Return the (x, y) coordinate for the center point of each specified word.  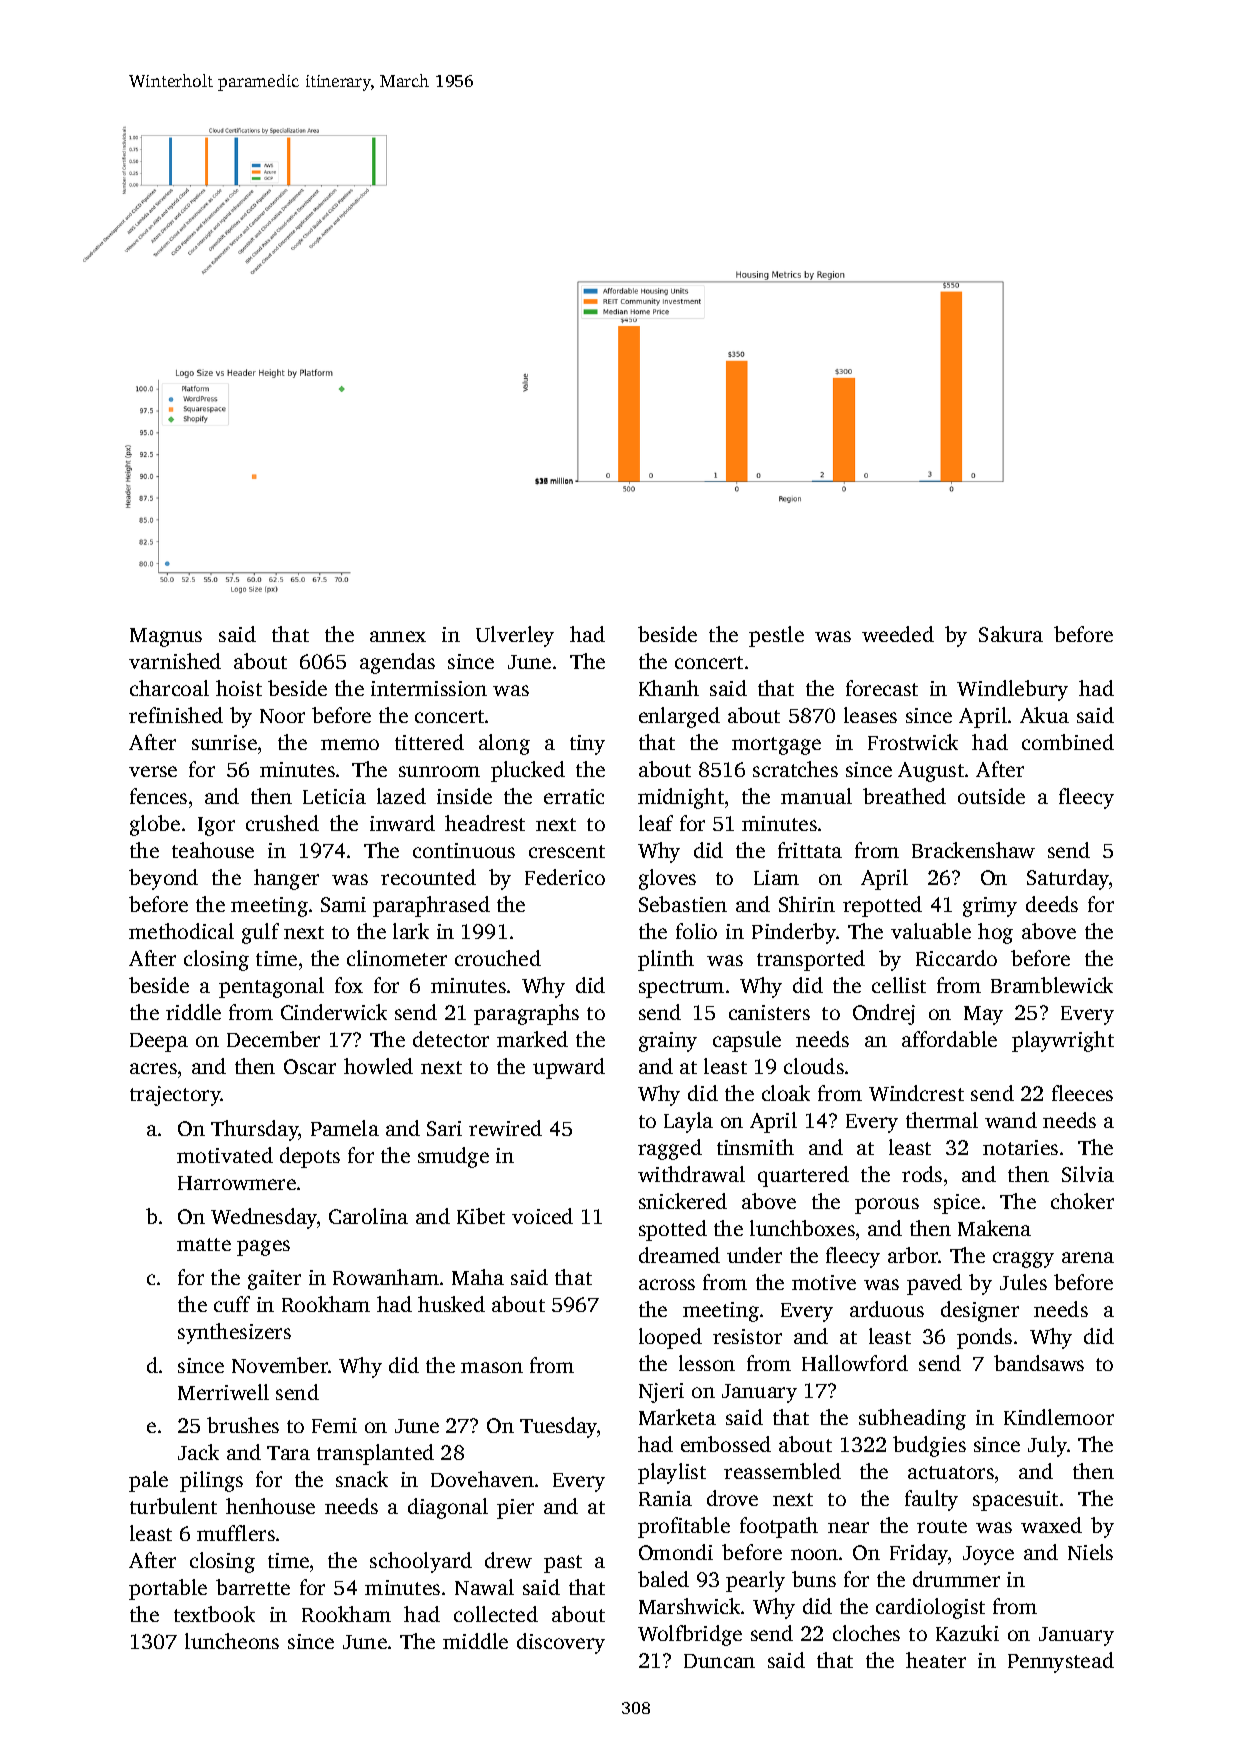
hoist (239, 688)
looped (670, 1338)
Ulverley (515, 636)
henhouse (270, 1506)
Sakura (1011, 634)
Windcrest (916, 1093)
